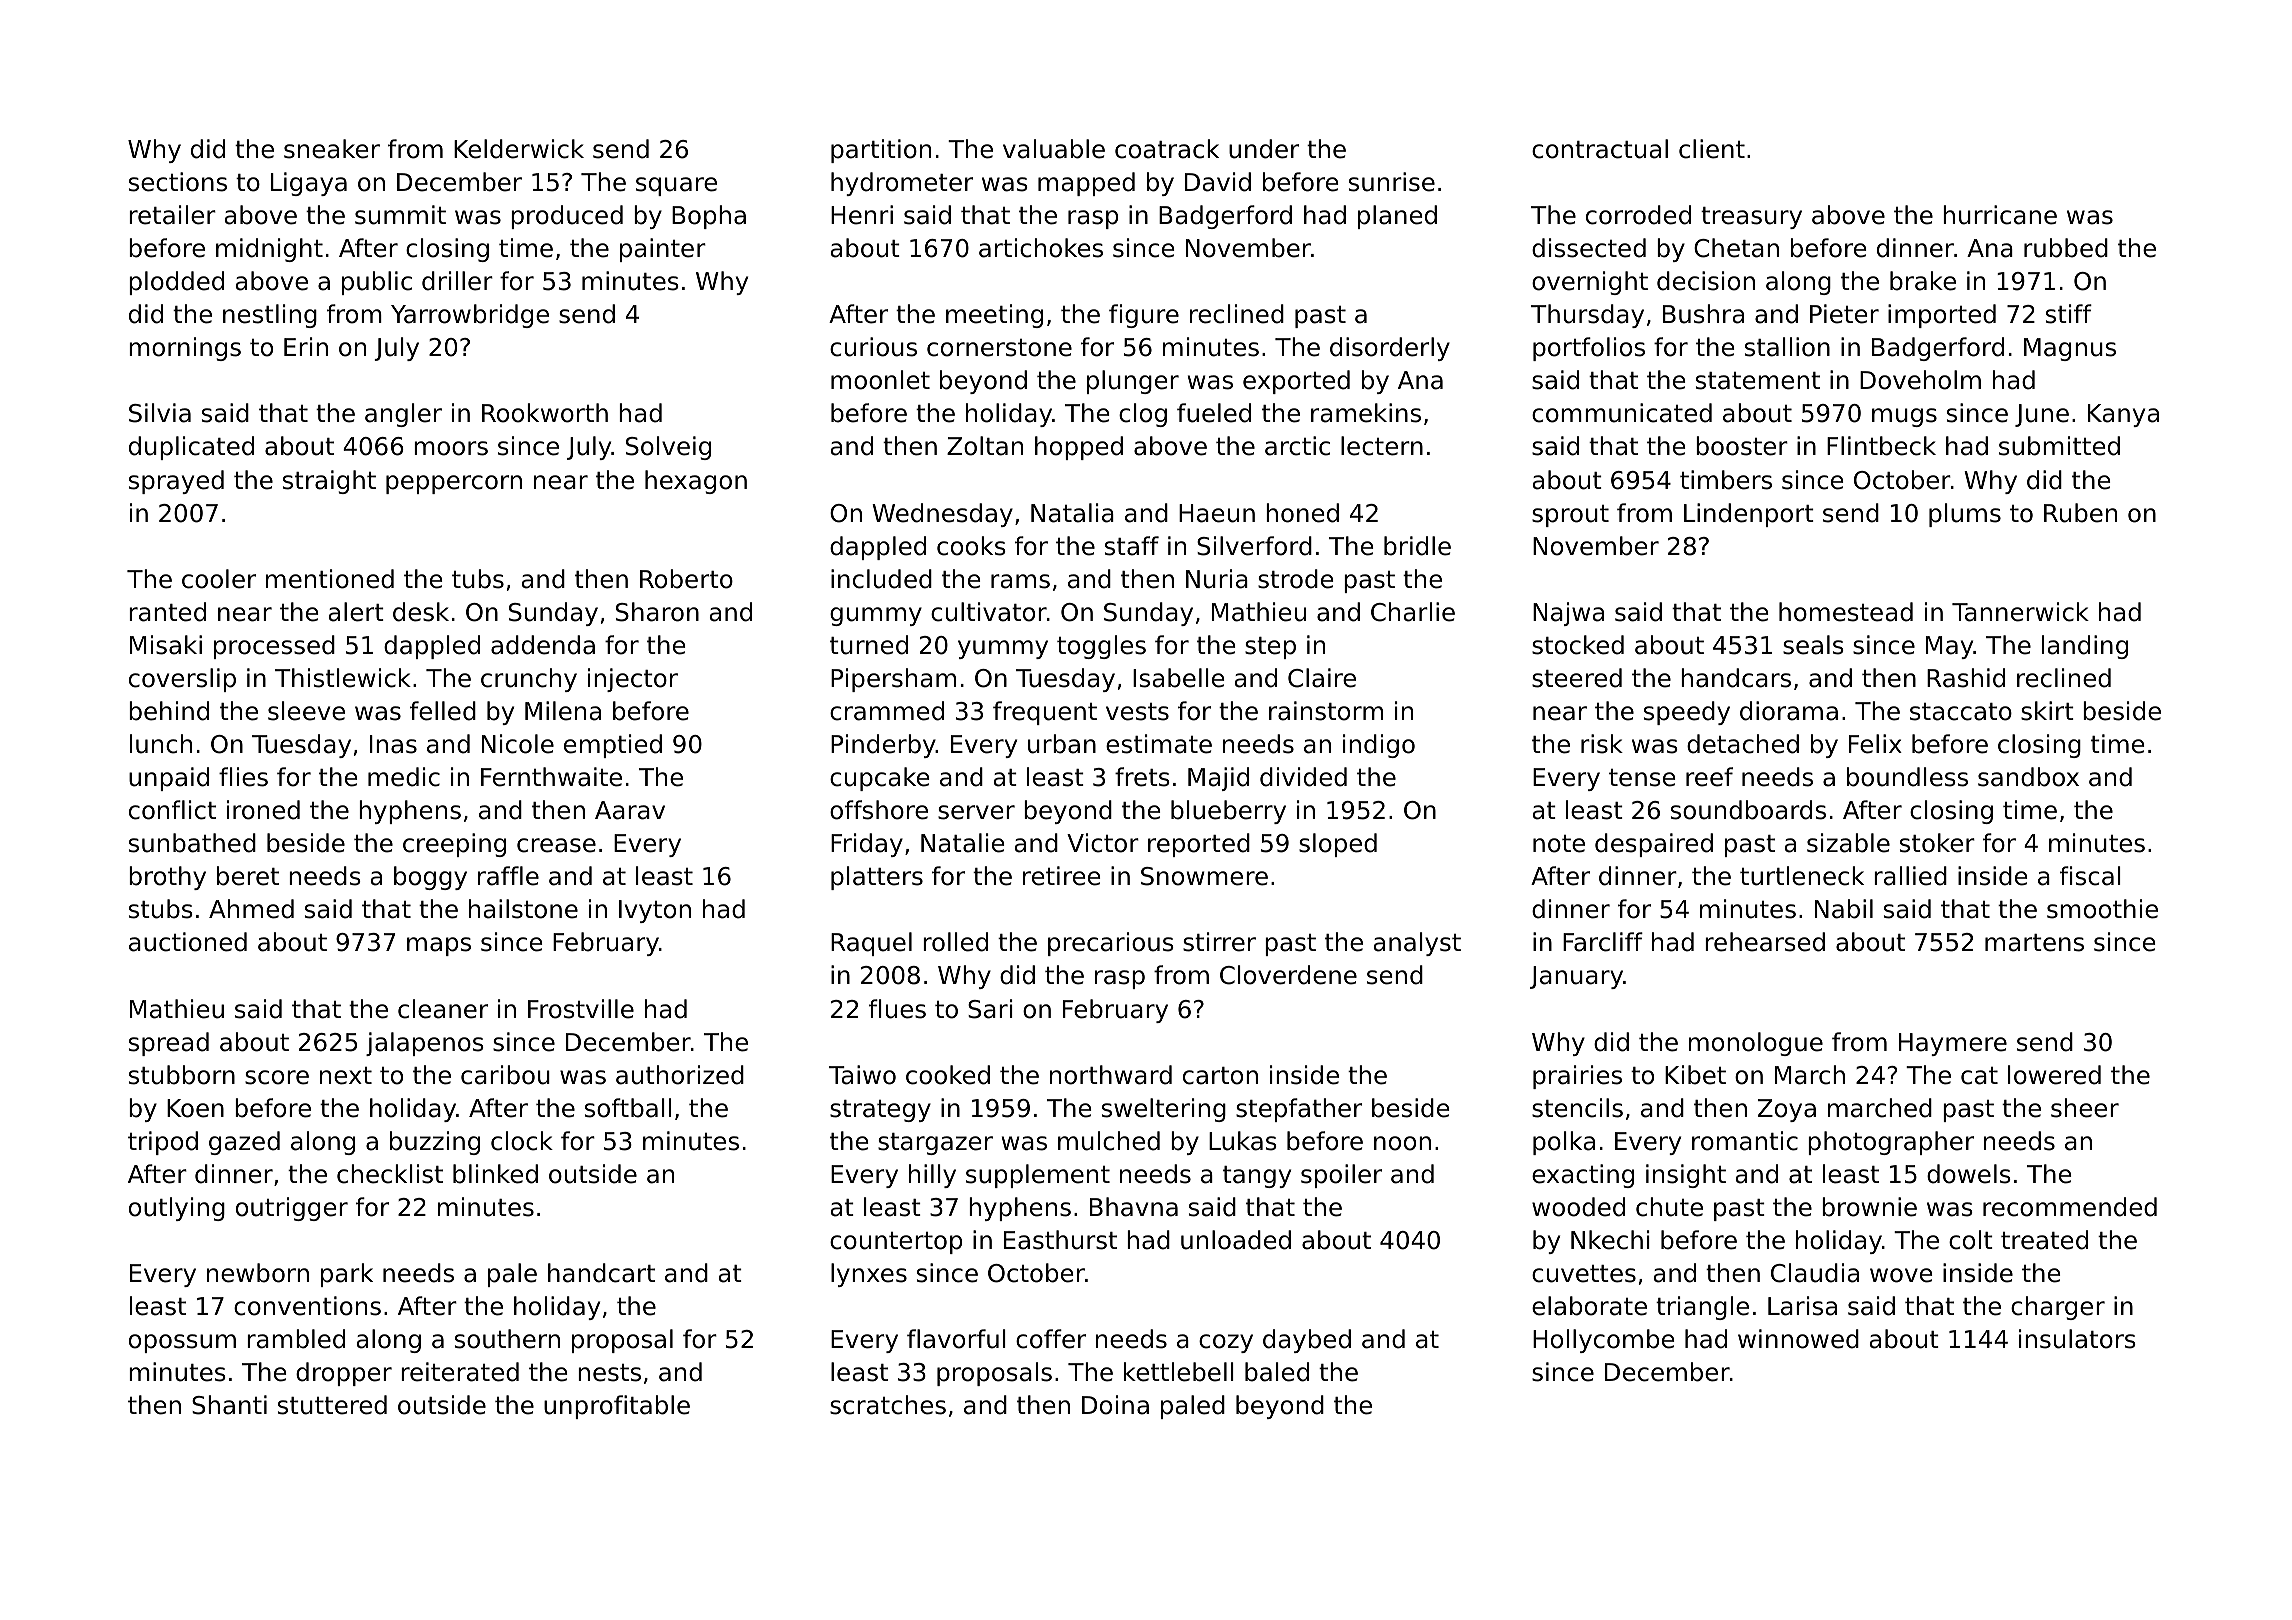 The height and width of the screenshot is (1620, 2292). What do you see at coordinates (229, 1405) in the screenshot?
I see `Shanti` at bounding box center [229, 1405].
